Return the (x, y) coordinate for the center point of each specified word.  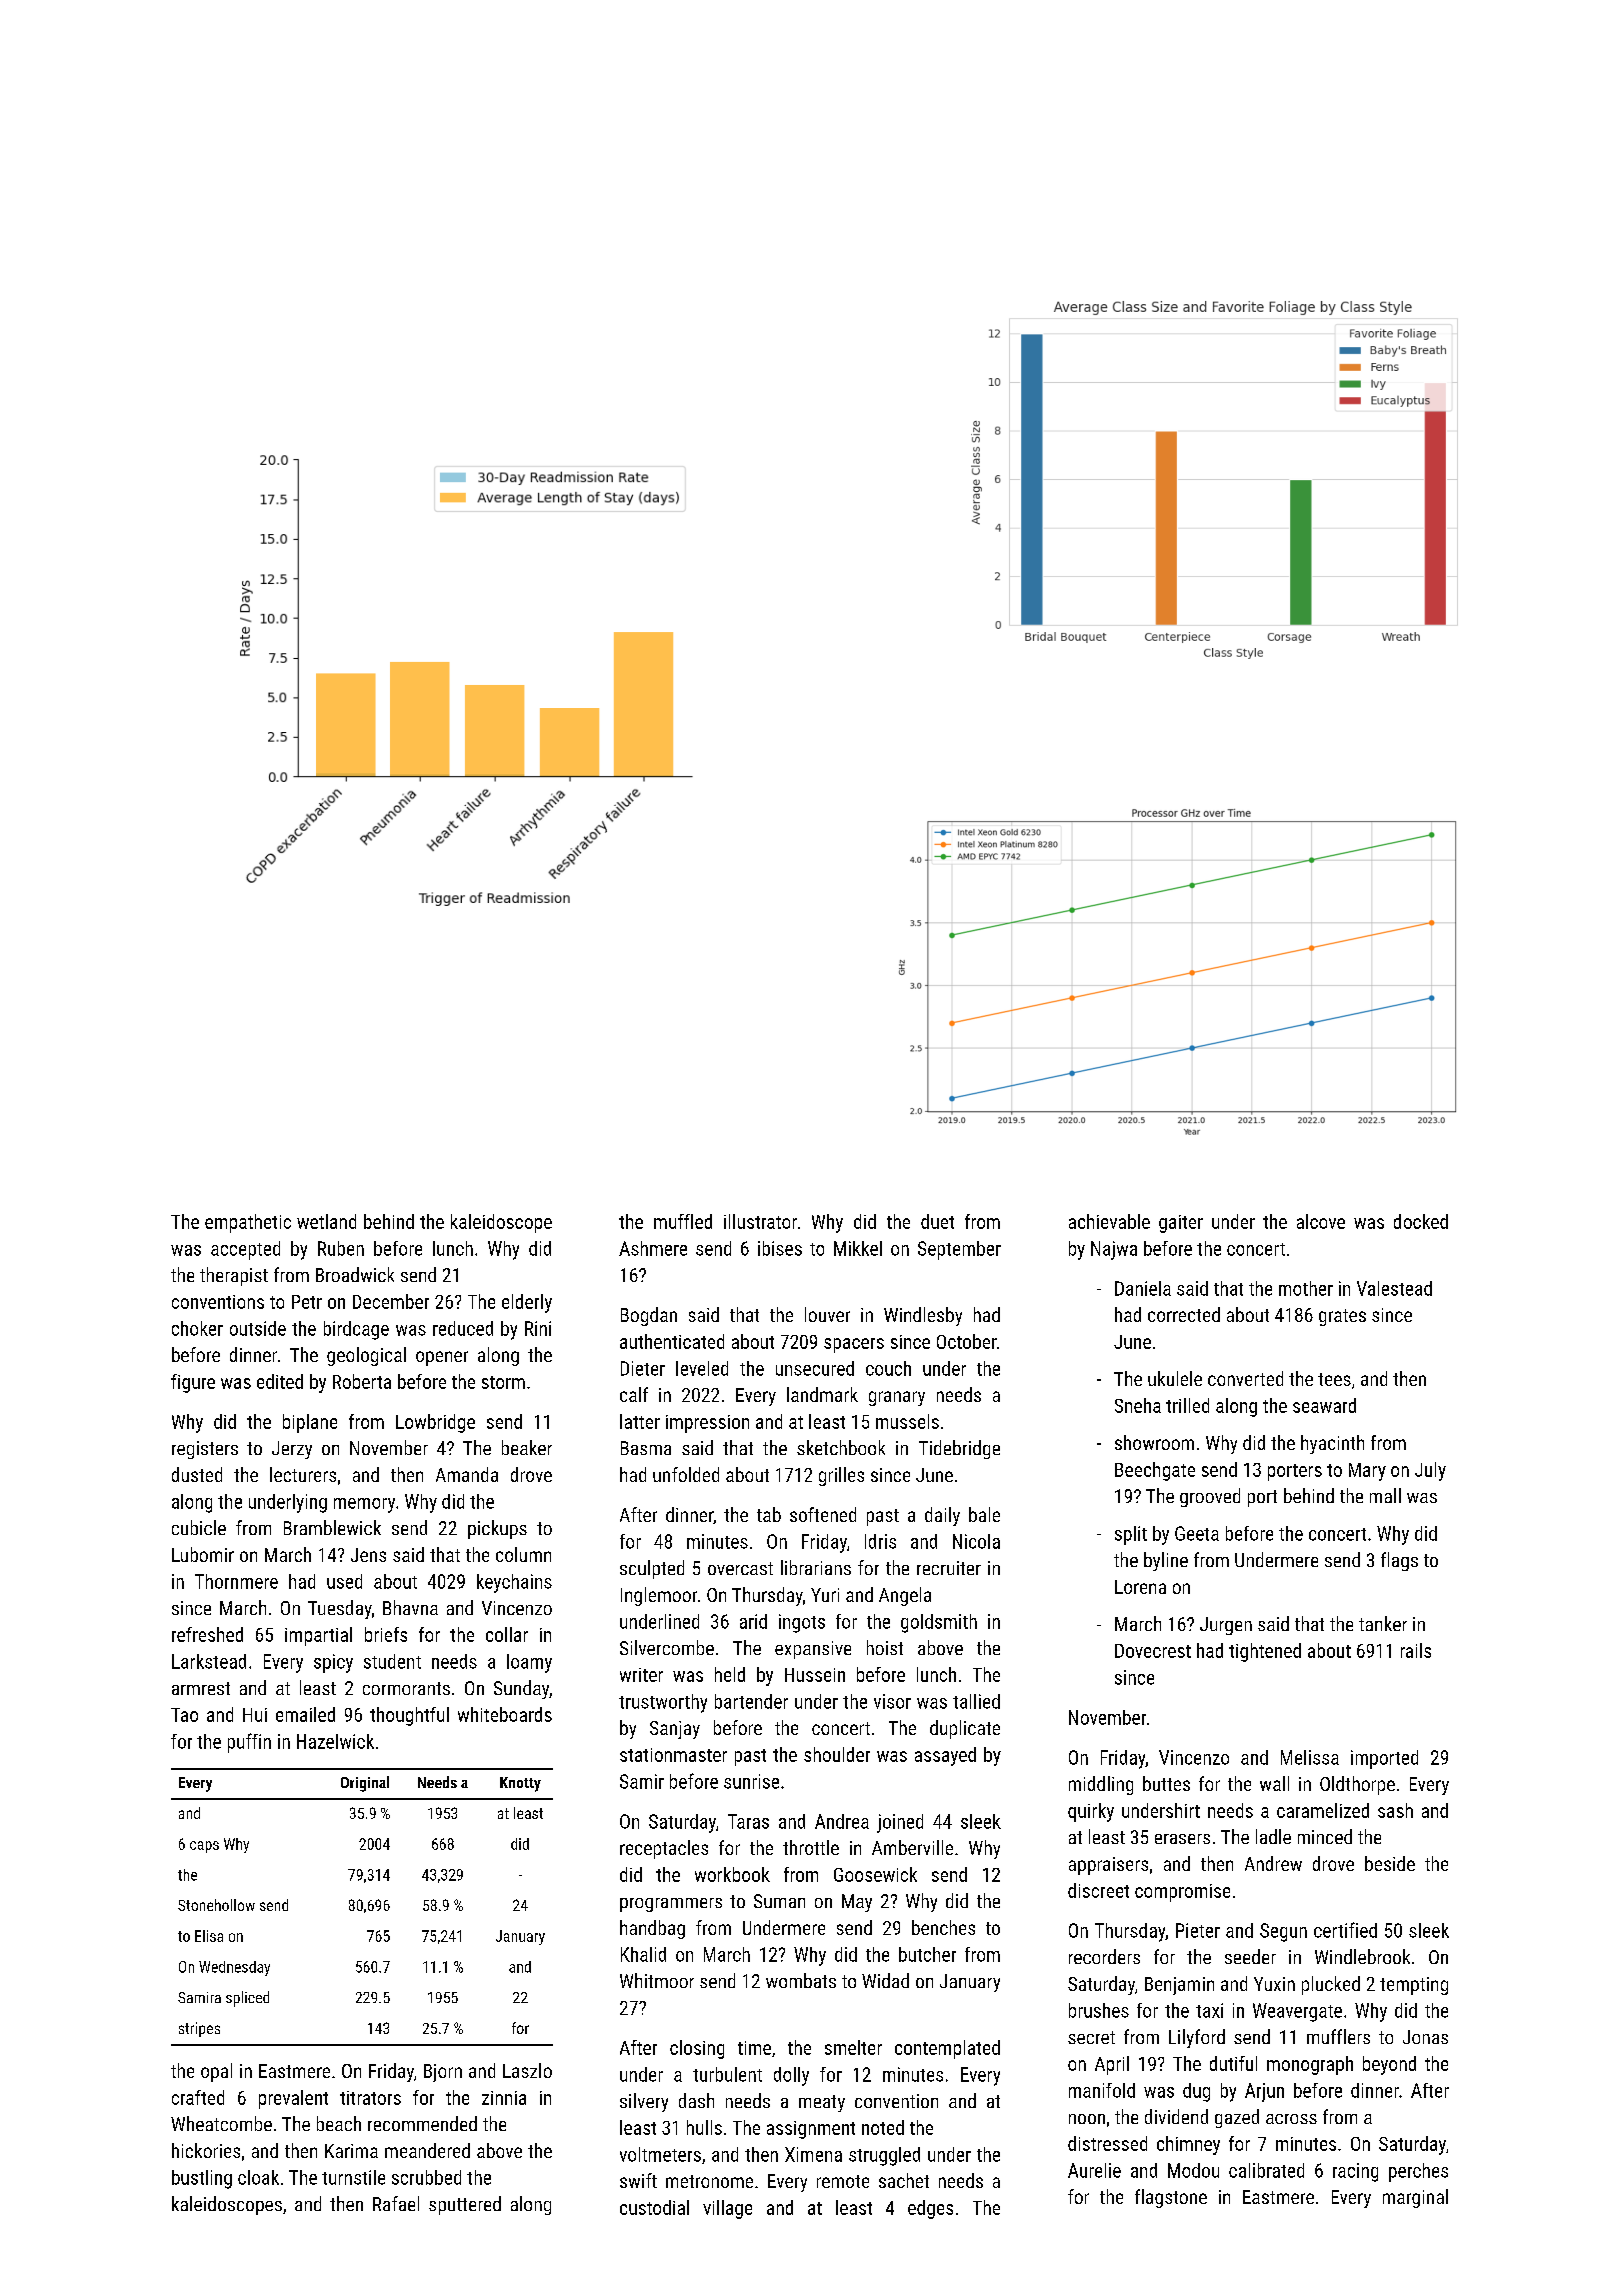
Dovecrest (1153, 1651)
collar (507, 1634)
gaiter (1181, 1224)
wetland (326, 1221)
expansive (813, 1650)
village (727, 2209)
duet (937, 1221)
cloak (258, 2177)
